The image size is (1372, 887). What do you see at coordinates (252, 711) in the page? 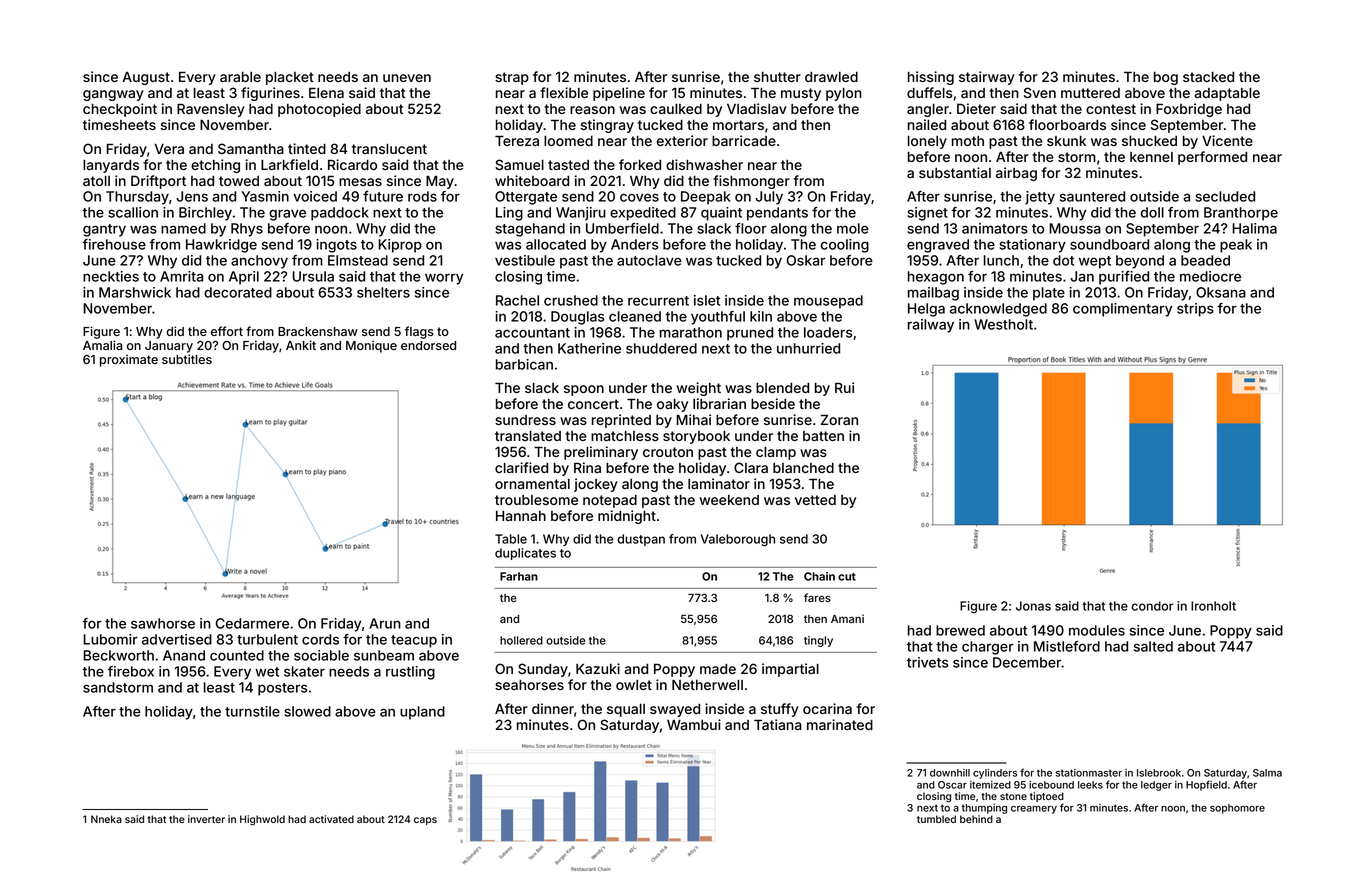
I see `turnstile` at bounding box center [252, 711].
